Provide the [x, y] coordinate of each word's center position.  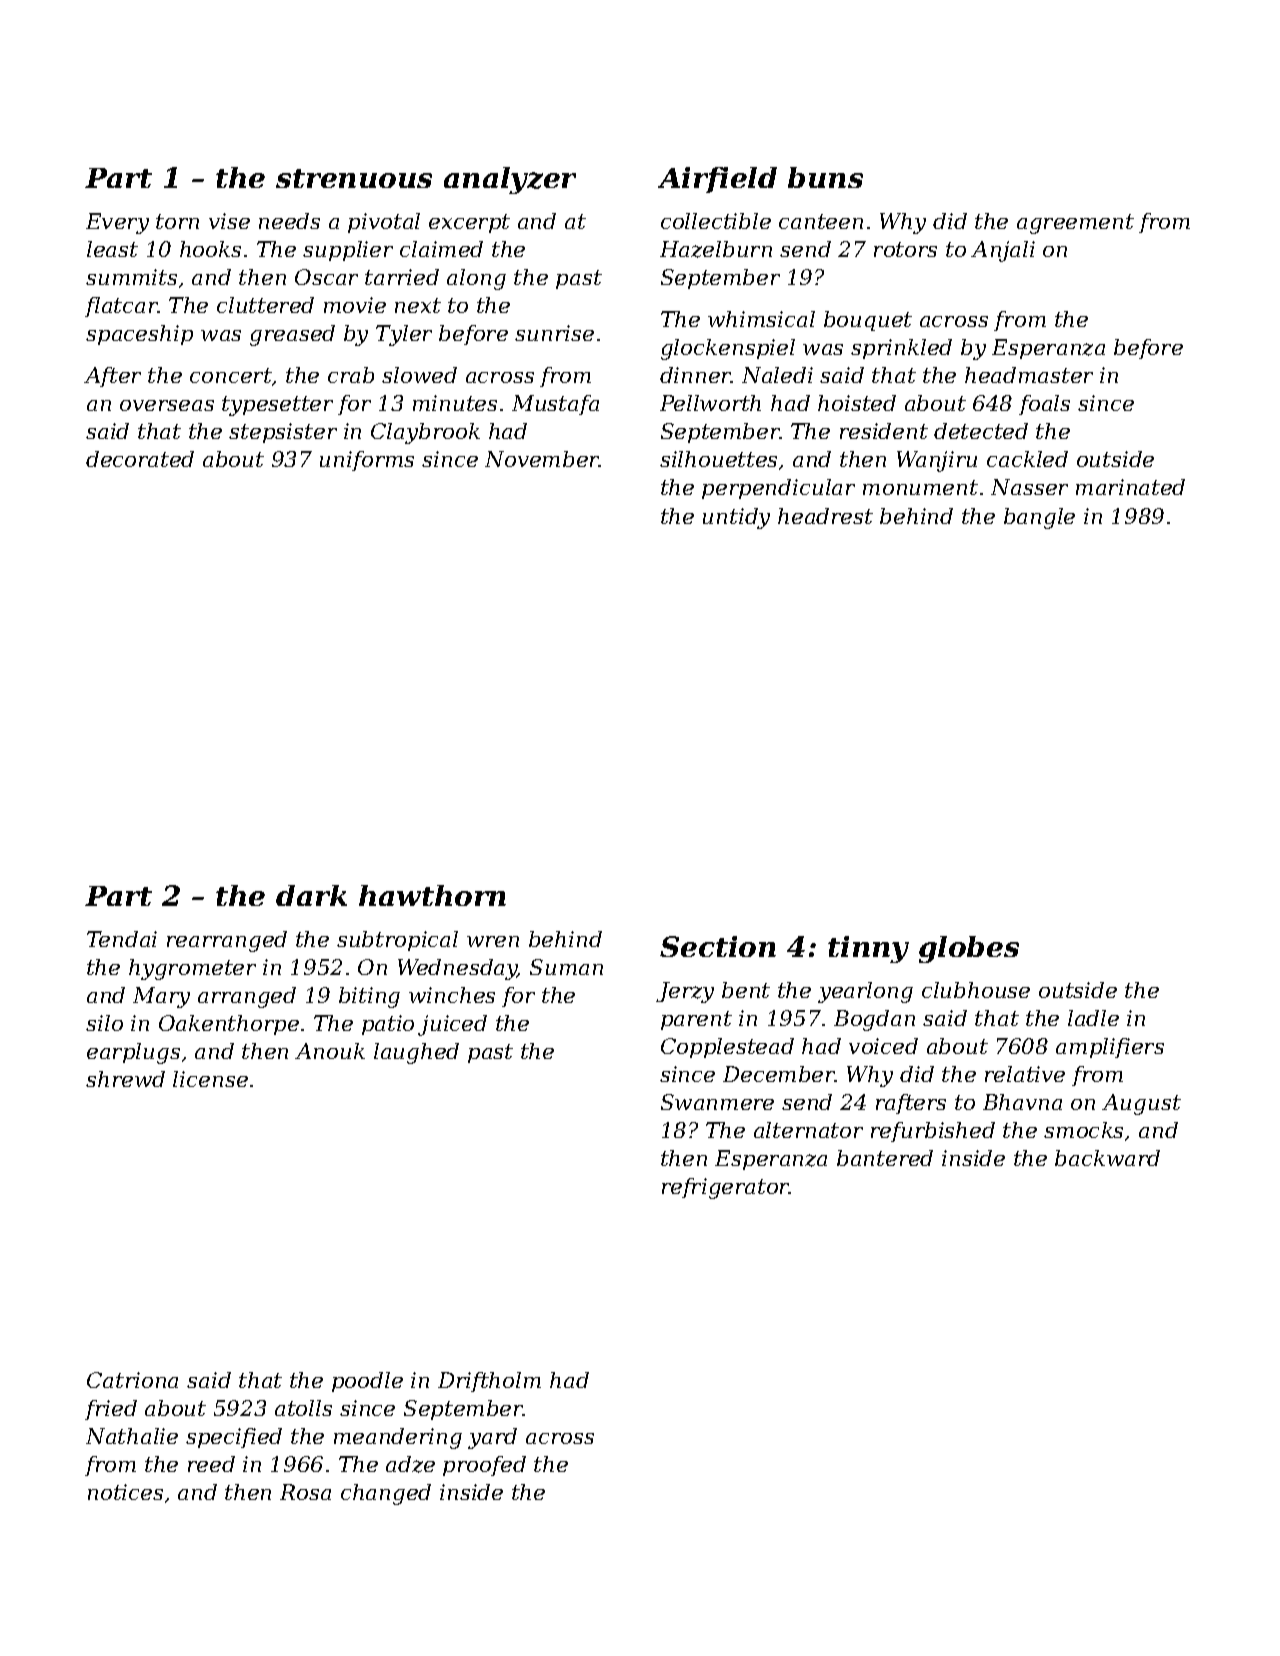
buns [825, 177]
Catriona [132, 1380]
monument [920, 487]
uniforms [367, 461]
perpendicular [778, 489]
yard [492, 1438]
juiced [452, 1025]
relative [1025, 1074]
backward [1107, 1158]
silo [104, 1023]
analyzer [510, 180]
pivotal [384, 223]
